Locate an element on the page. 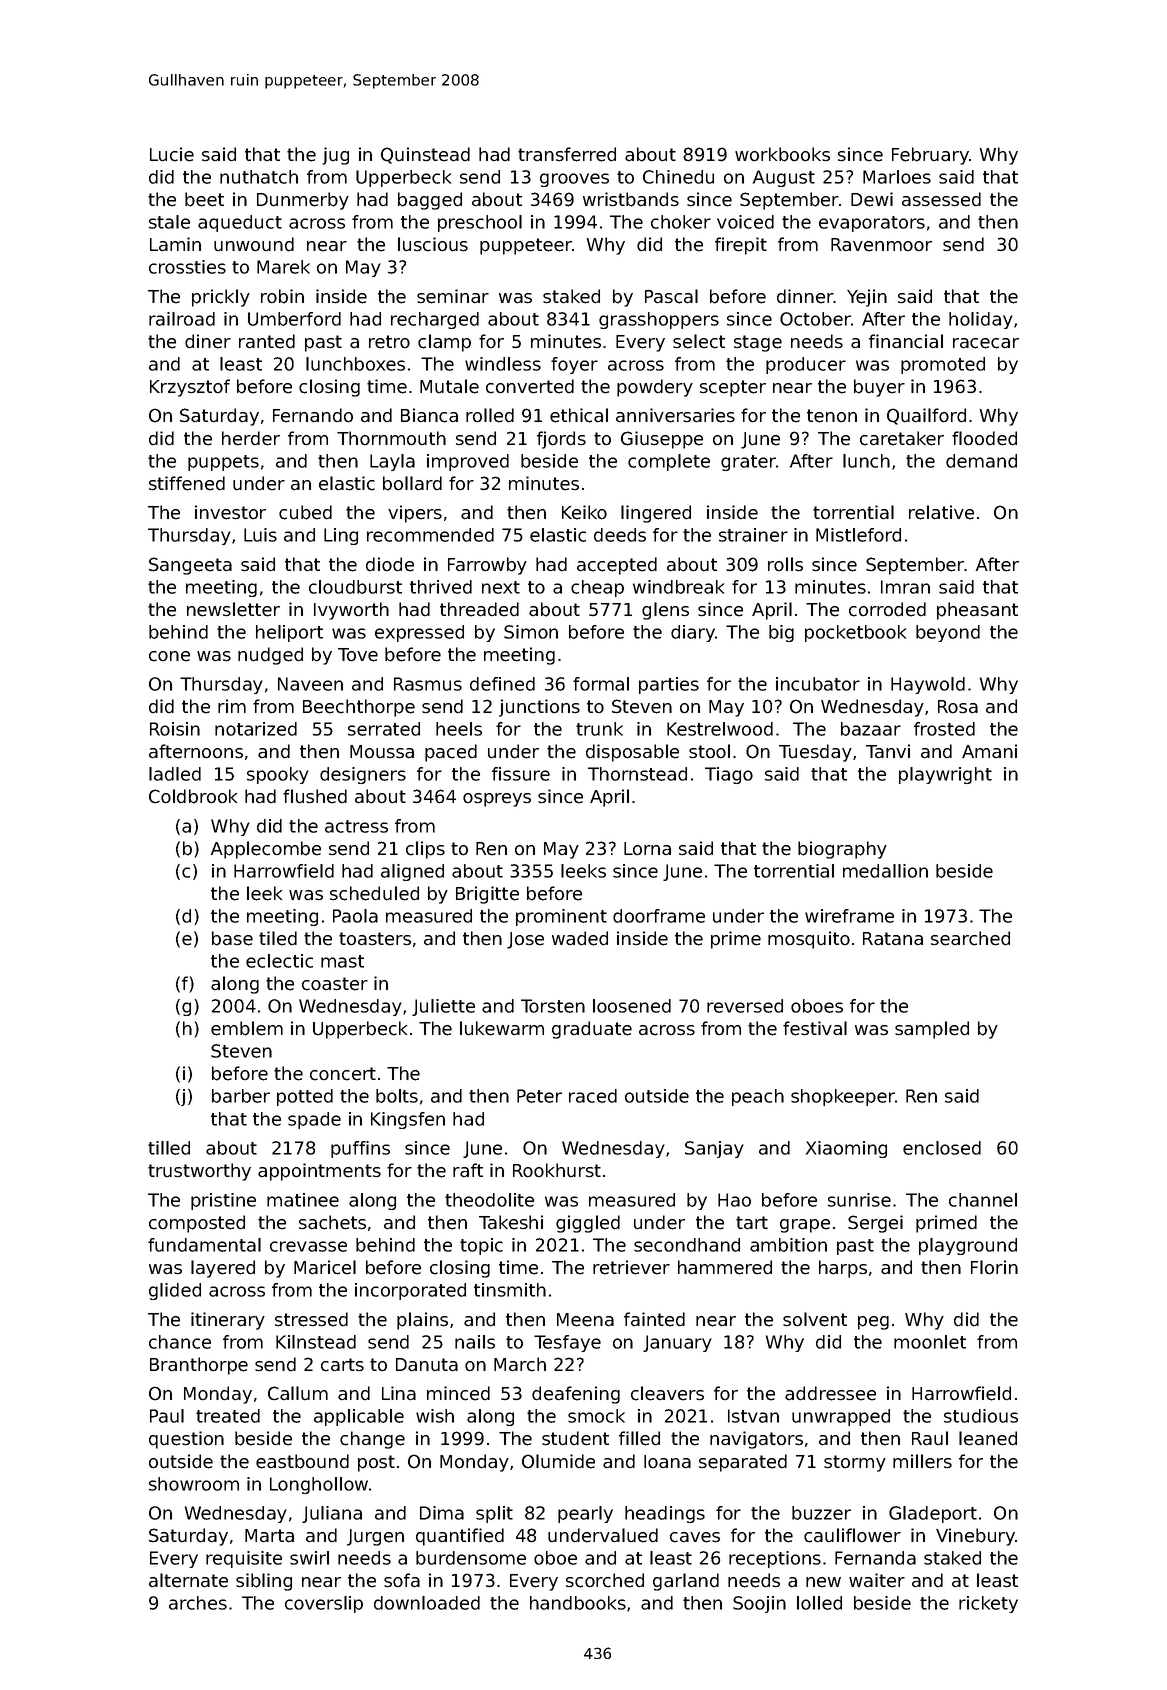 The height and width of the document is (1690, 1167). jug is located at coordinates (335, 156).
